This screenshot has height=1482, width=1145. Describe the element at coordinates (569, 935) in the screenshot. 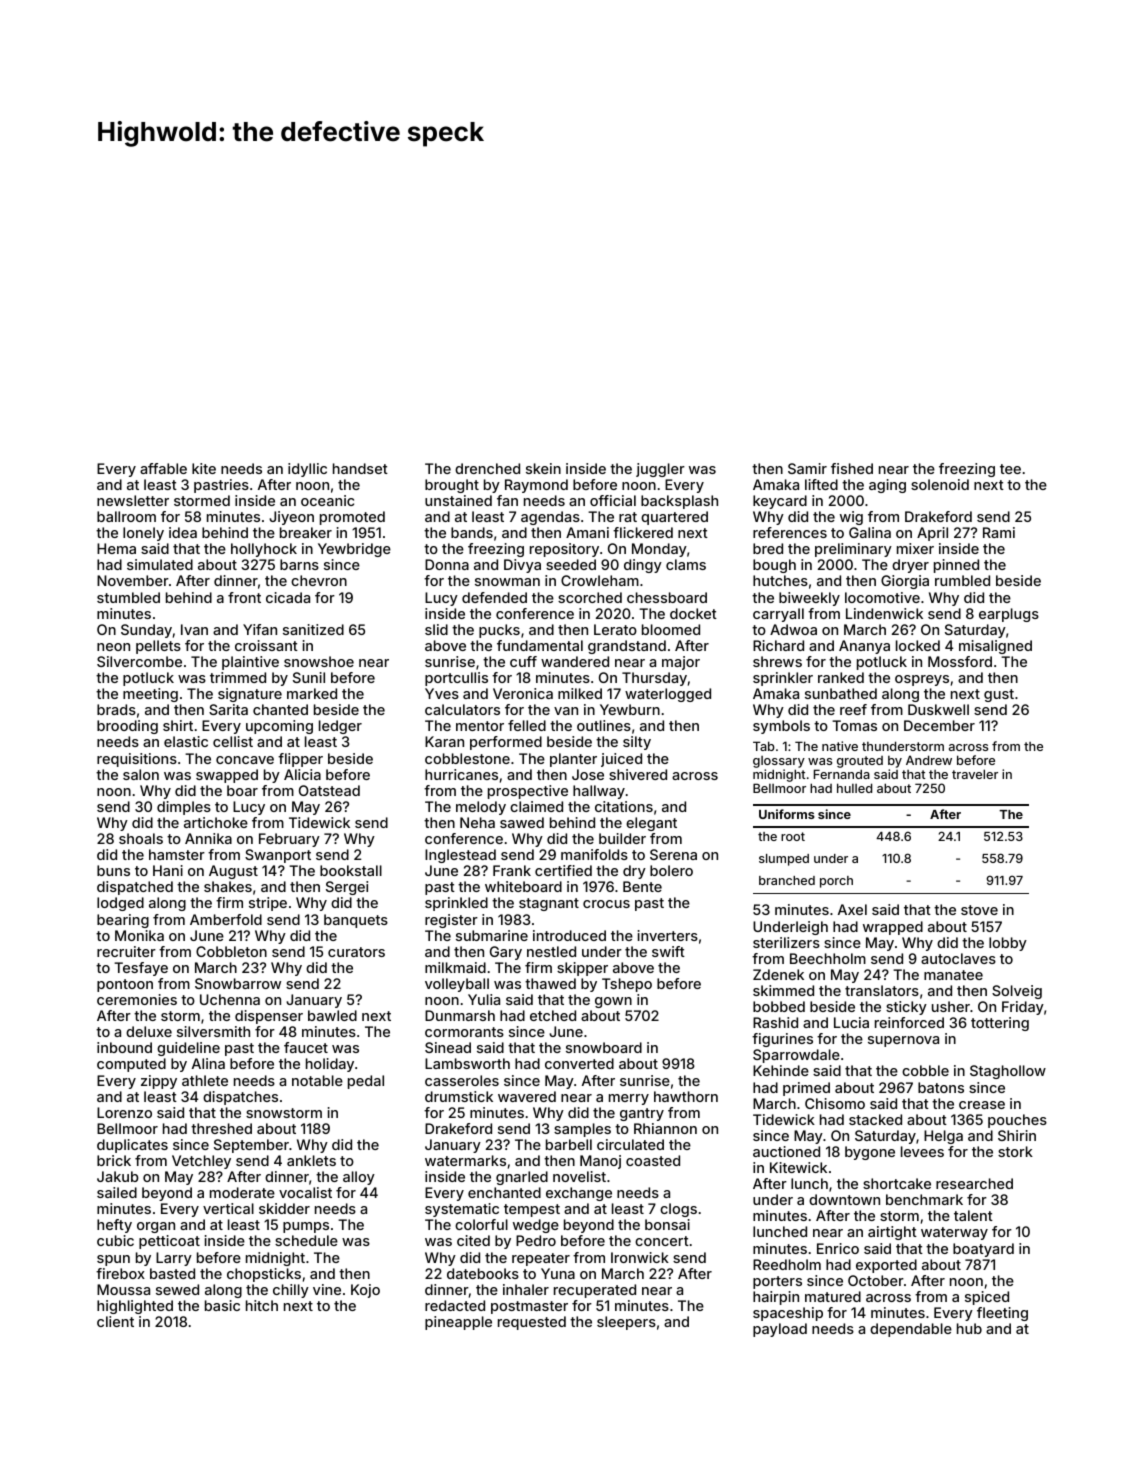

I see `introduced` at that location.
